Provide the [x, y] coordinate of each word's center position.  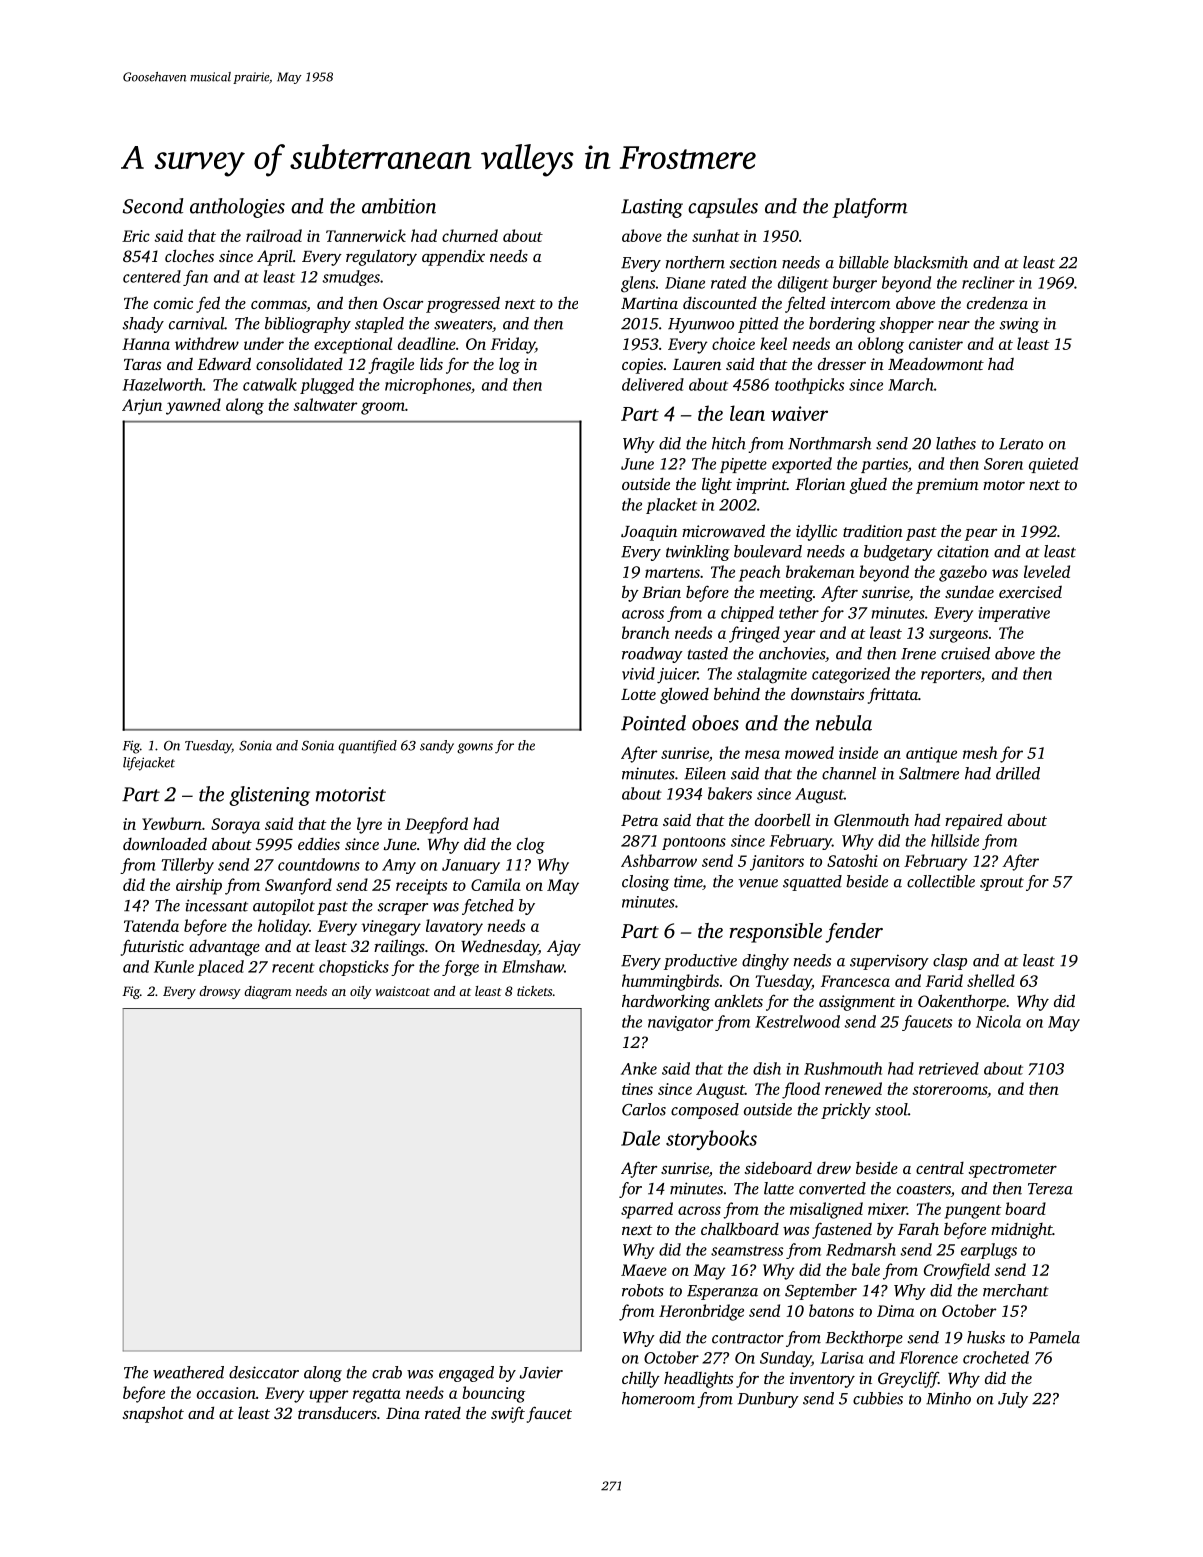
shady [143, 325]
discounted [720, 303]
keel [773, 343]
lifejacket [149, 764]
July [1013, 1400]
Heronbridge [701, 1312]
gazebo [963, 573]
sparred [647, 1210]
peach [759, 573]
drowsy [220, 992]
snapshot [153, 1414]
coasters [924, 1190]
